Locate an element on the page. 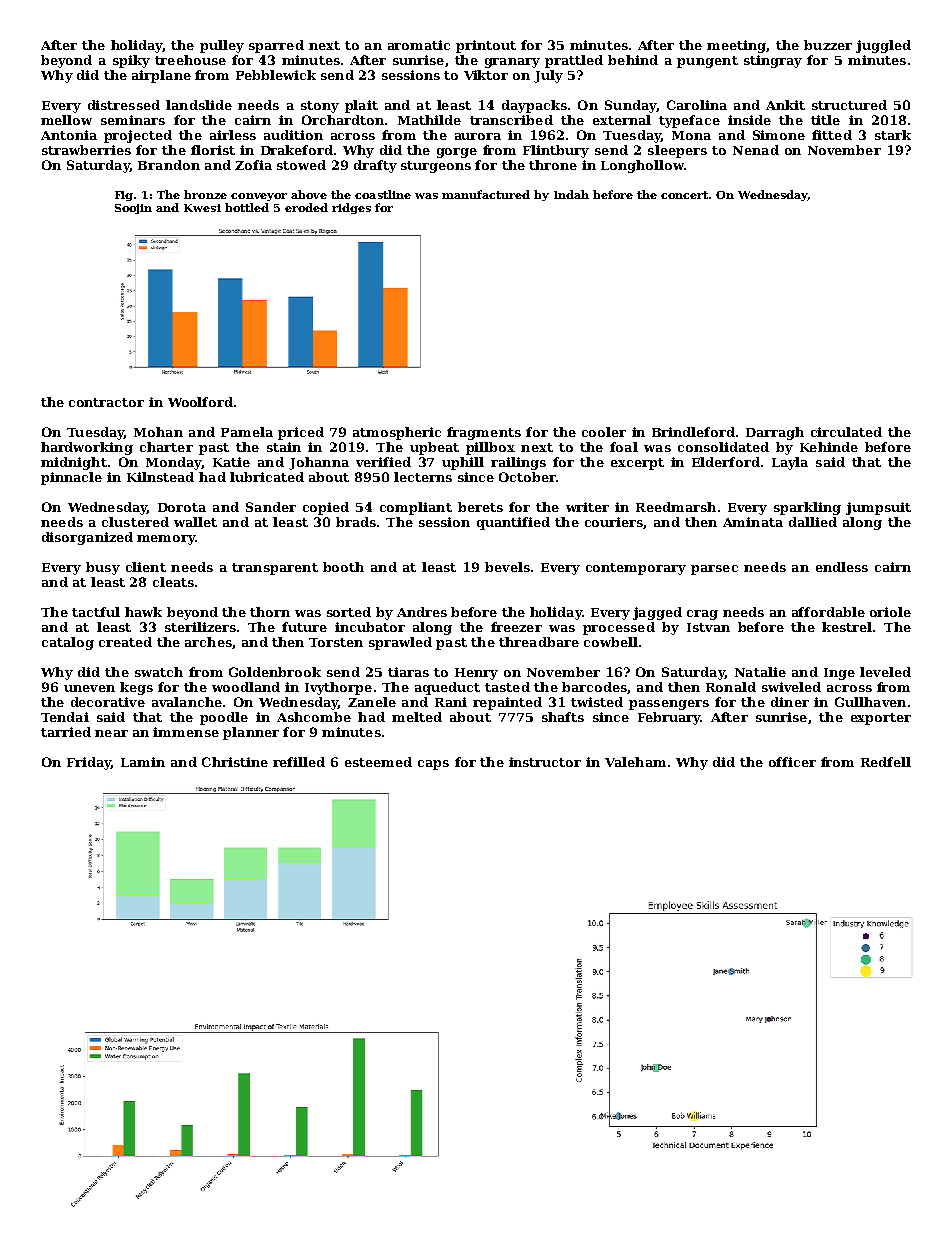  cleats is located at coordinates (173, 582).
